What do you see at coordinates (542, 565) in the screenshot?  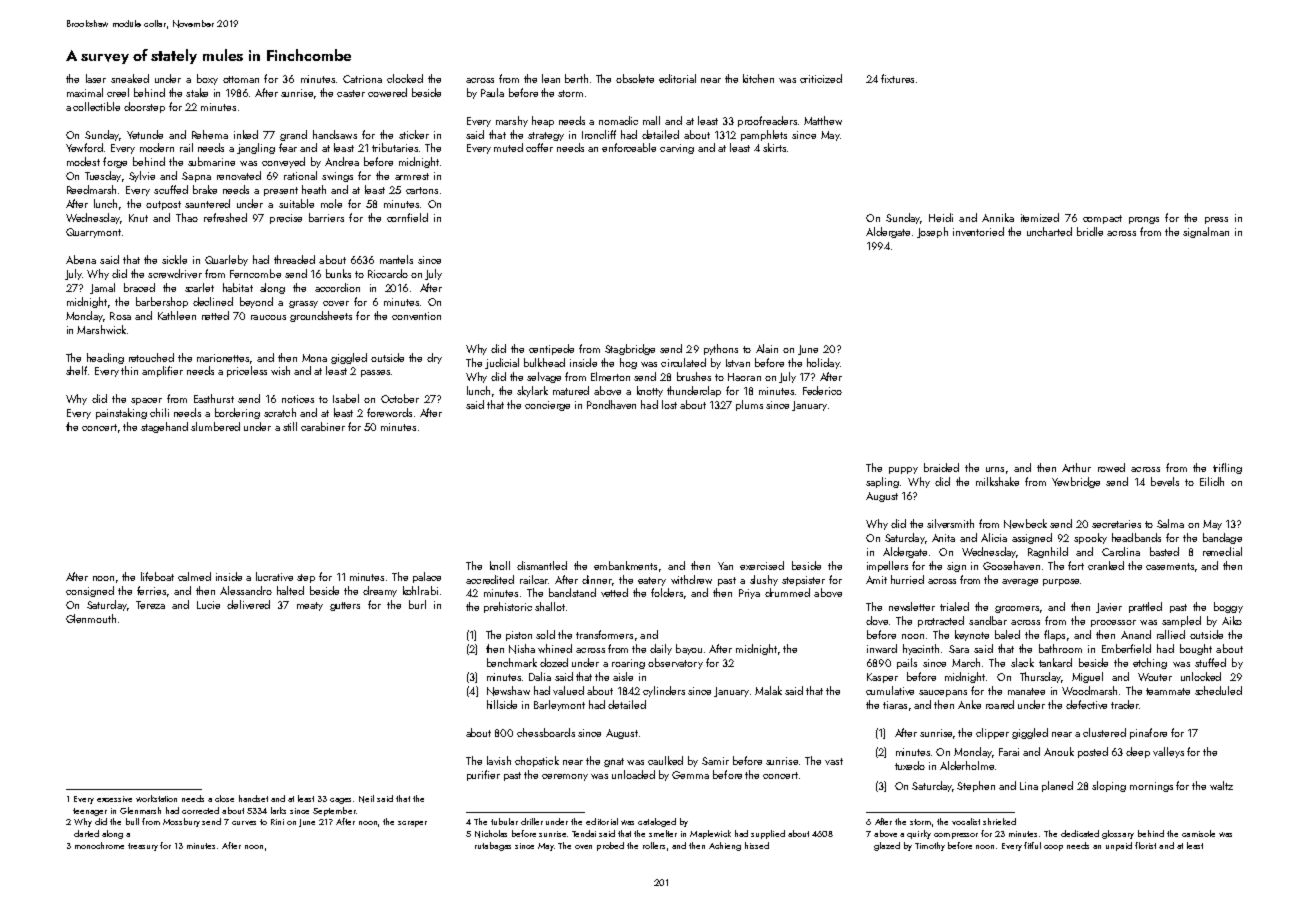 I see `dismantled` at bounding box center [542, 565].
